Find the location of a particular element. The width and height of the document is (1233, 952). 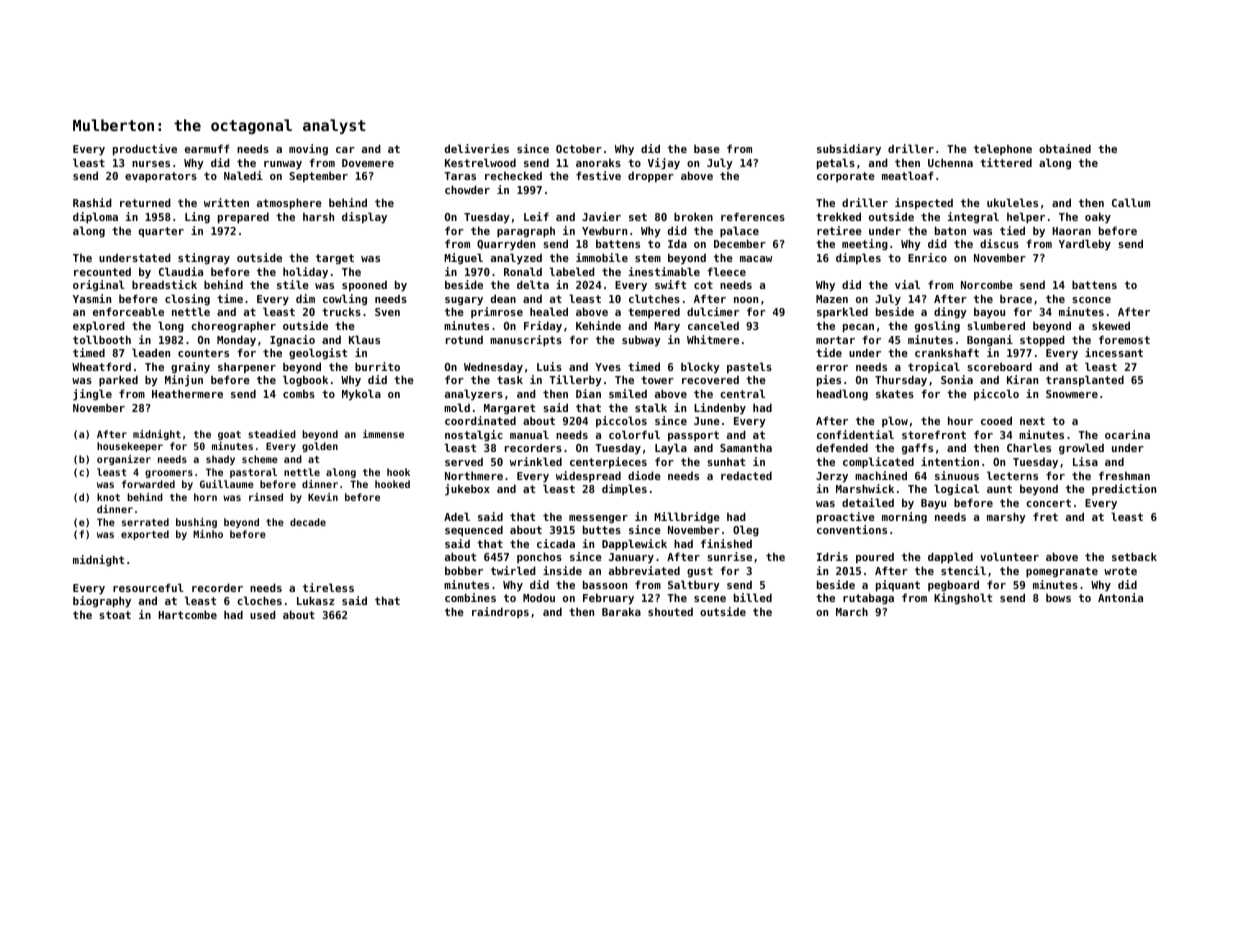

wrote is located at coordinates (1120, 571).
